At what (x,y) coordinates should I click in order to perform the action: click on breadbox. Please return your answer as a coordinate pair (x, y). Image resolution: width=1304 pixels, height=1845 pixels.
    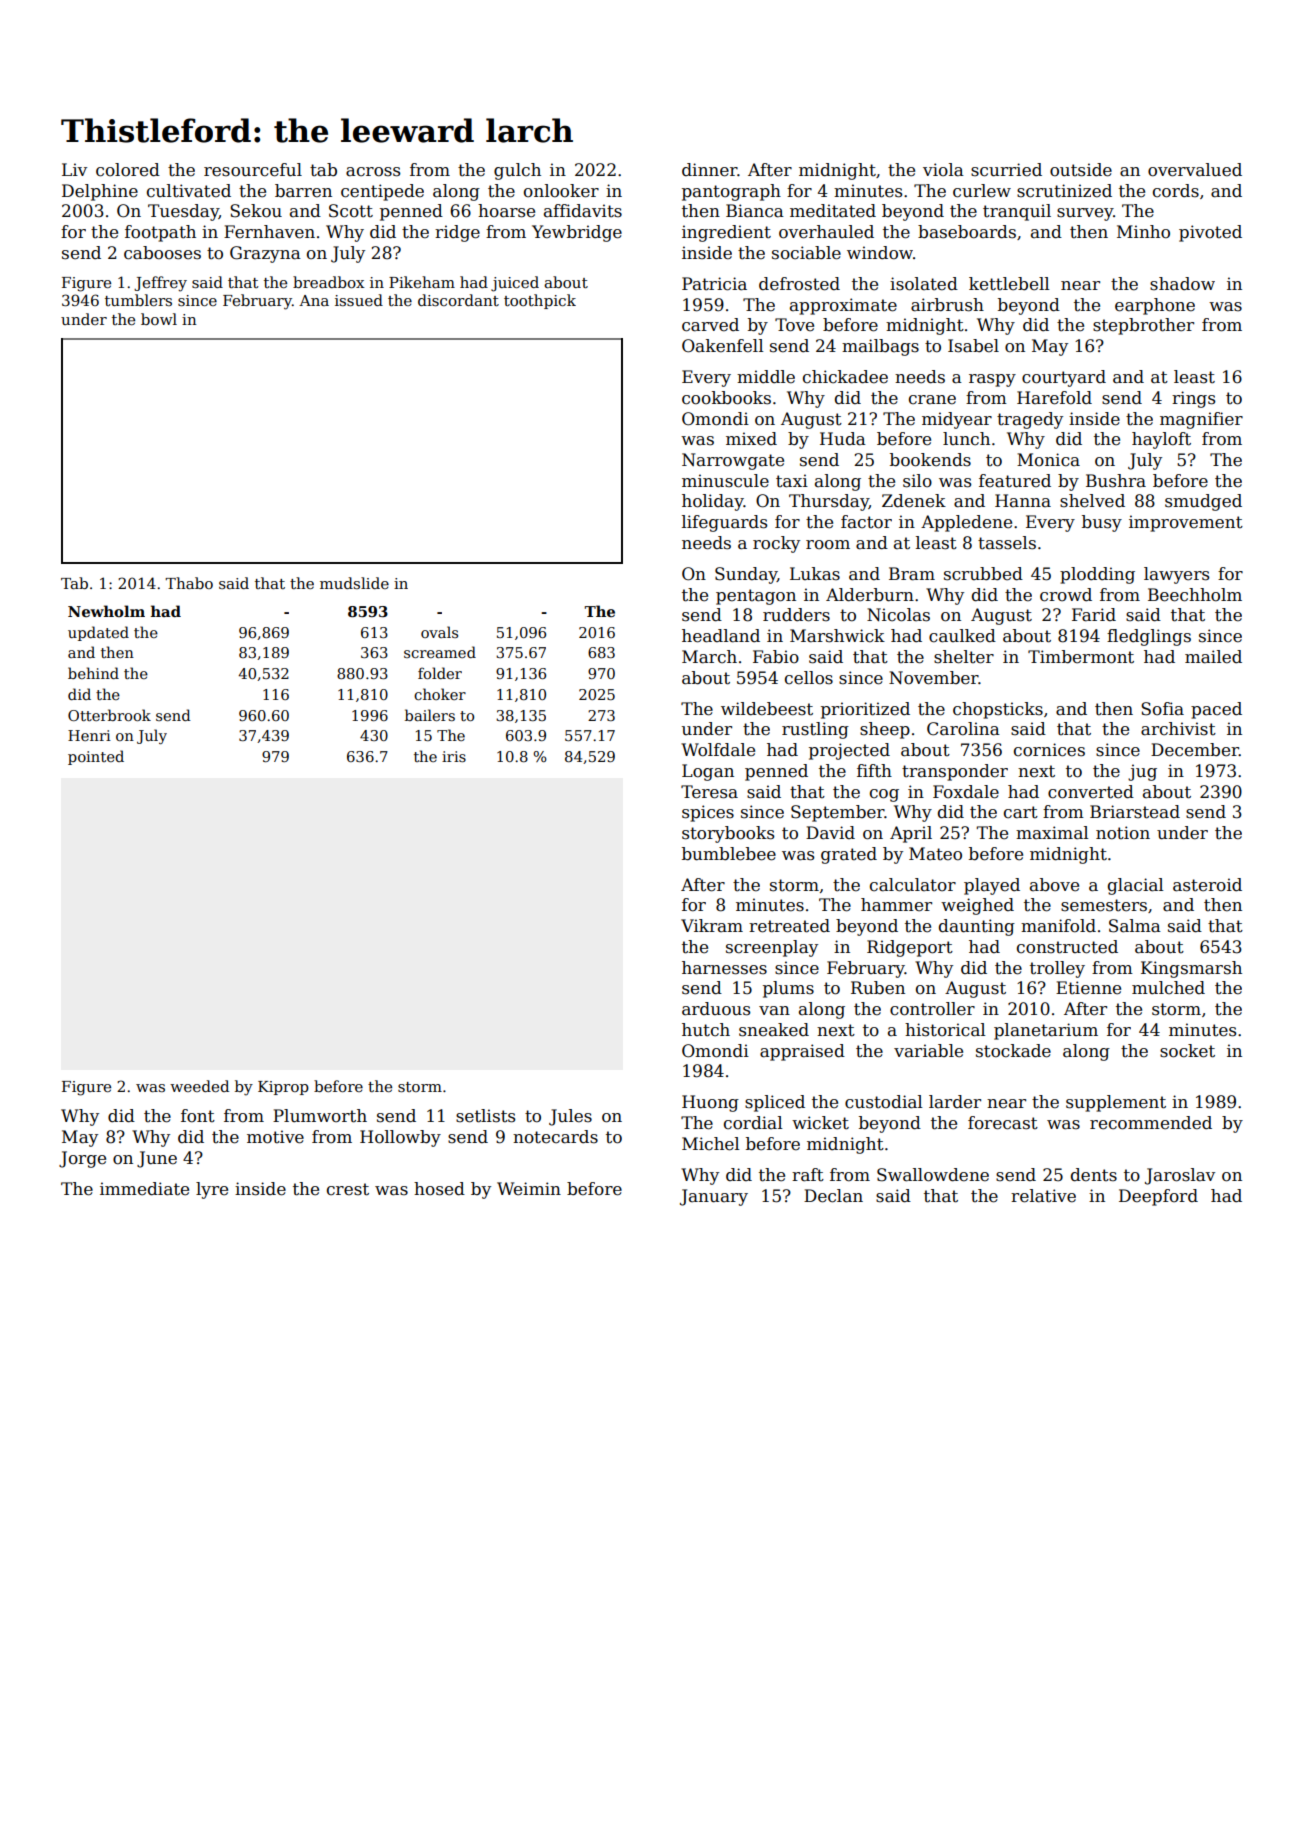
    Looking at the image, I should click on (329, 282).
